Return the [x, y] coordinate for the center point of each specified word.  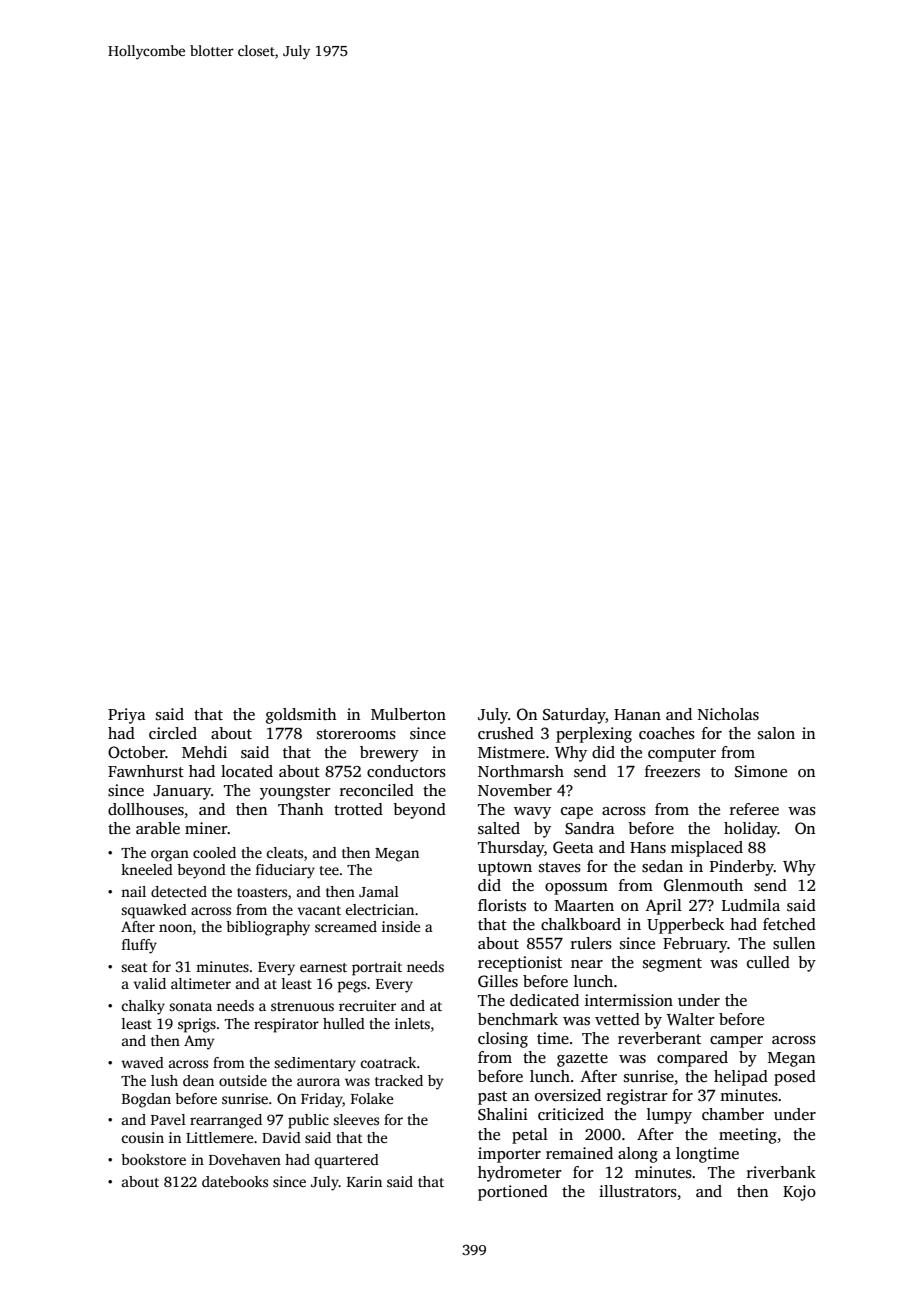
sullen [794, 943]
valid [149, 983]
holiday [751, 830]
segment [672, 965]
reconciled [377, 790]
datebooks [235, 1181]
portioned [513, 1193]
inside [401, 926]
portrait [377, 968]
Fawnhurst [146, 771]
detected [179, 891]
